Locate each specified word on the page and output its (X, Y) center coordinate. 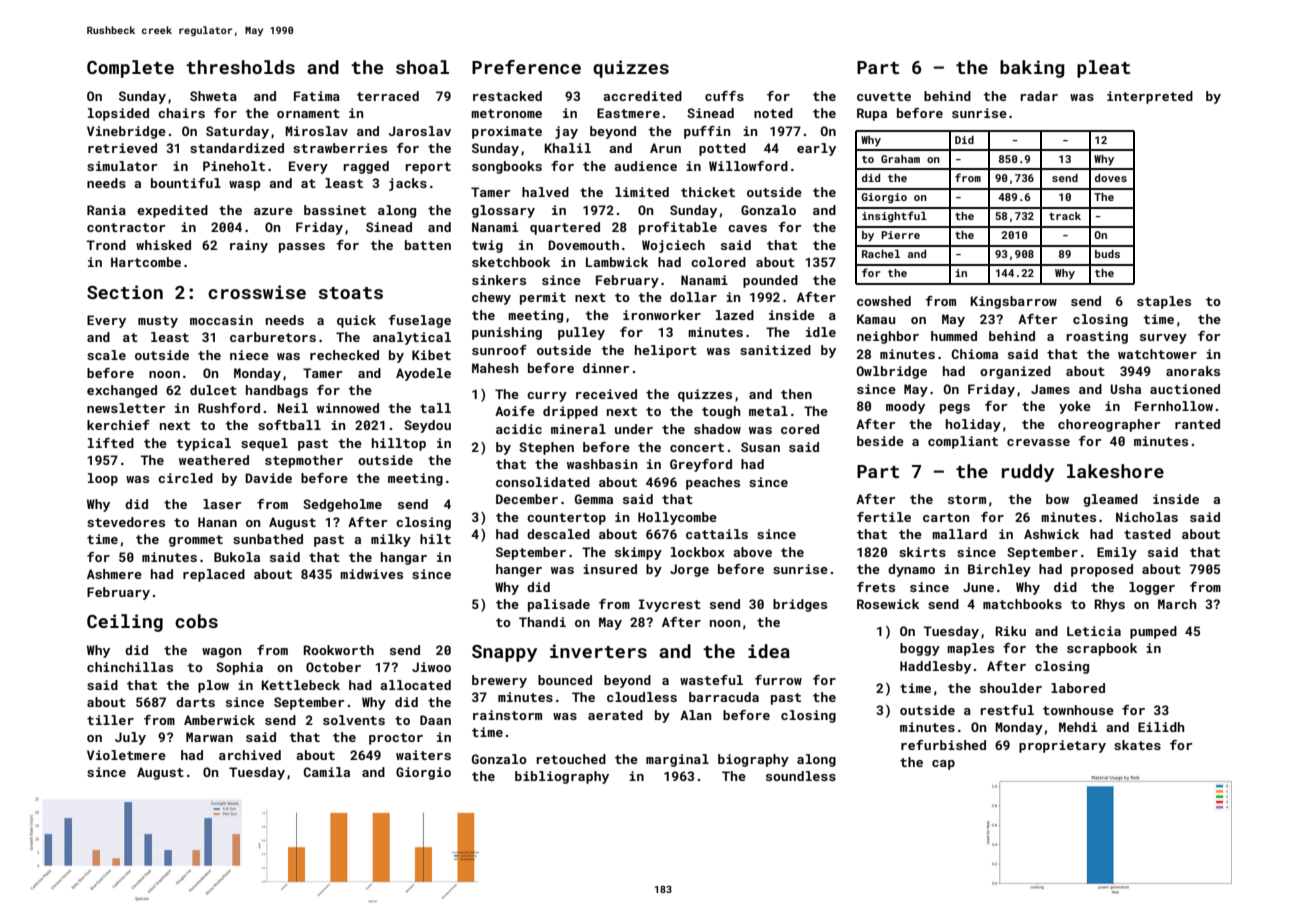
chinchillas (130, 667)
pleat (1103, 69)
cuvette (884, 96)
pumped (1153, 632)
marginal (677, 760)
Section (125, 292)
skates (1137, 745)
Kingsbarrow (1013, 302)
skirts (922, 552)
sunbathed (268, 539)
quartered (565, 228)
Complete (130, 69)
